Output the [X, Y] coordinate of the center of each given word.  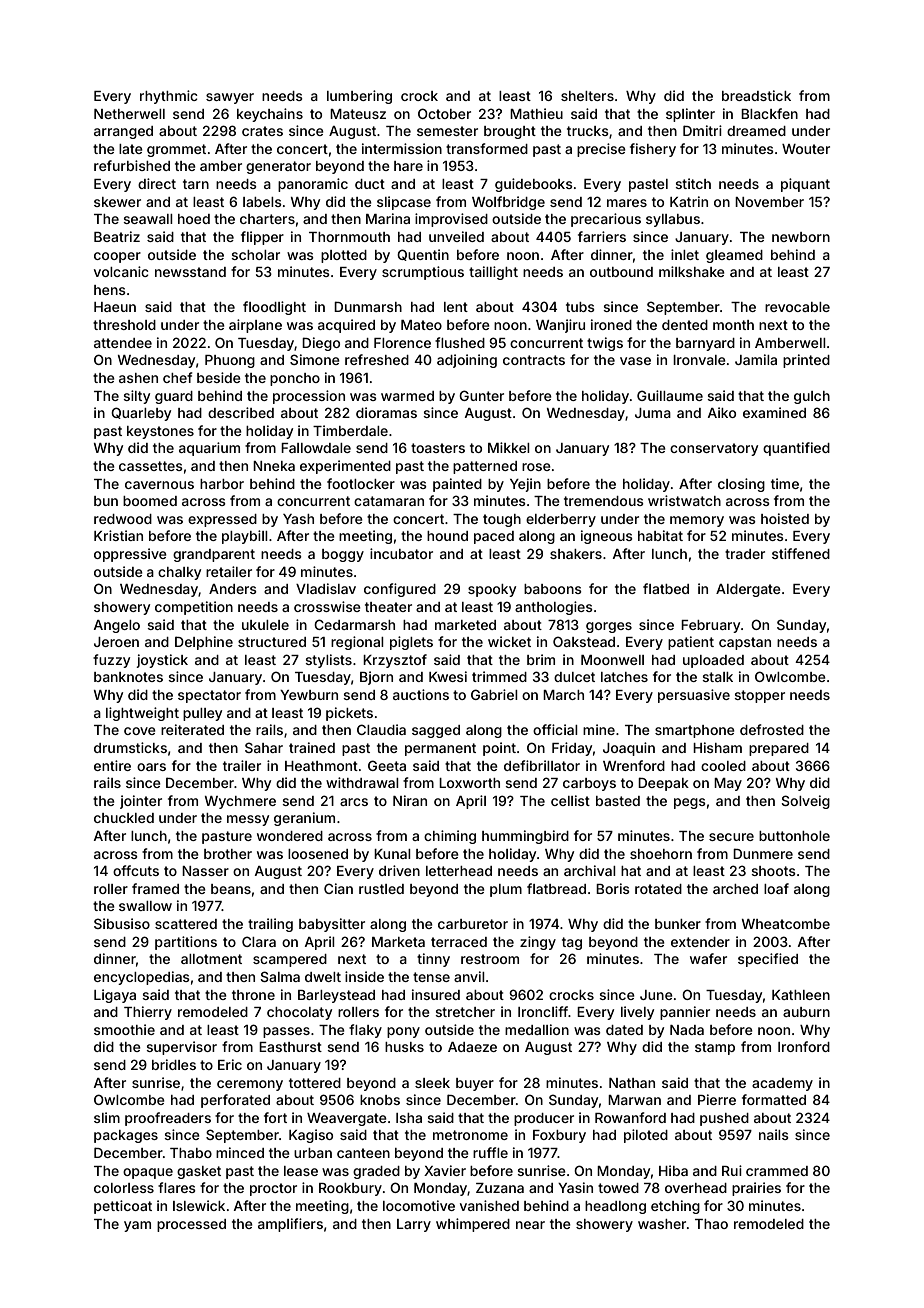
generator [278, 167]
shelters [587, 96]
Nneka [274, 466]
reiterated [192, 729]
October [444, 113]
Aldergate [748, 590]
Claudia [381, 729]
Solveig [805, 802]
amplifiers [290, 1225]
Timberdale [350, 430]
